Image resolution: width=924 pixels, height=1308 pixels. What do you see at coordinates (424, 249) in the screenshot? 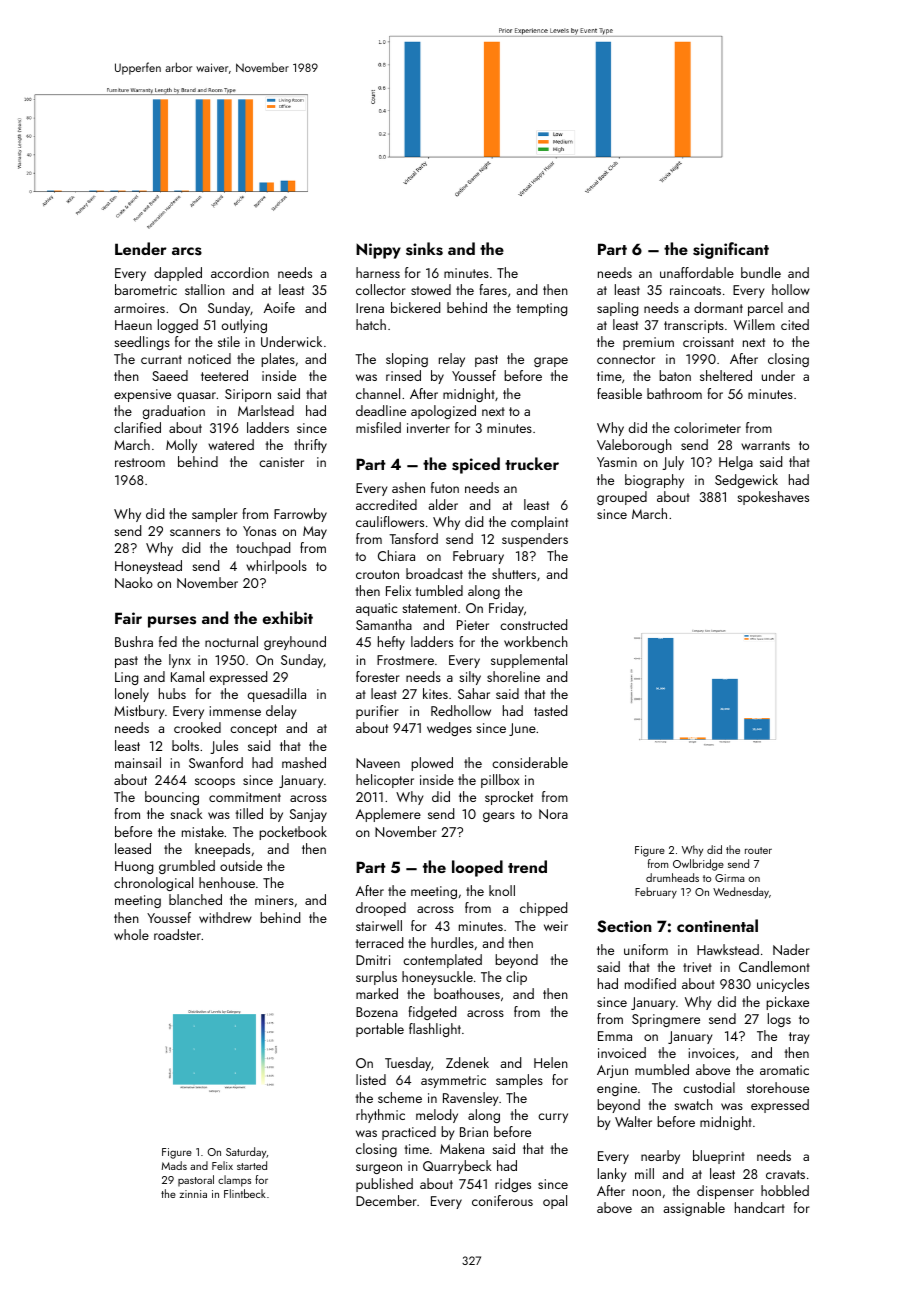
I see `sinks` at bounding box center [424, 249].
